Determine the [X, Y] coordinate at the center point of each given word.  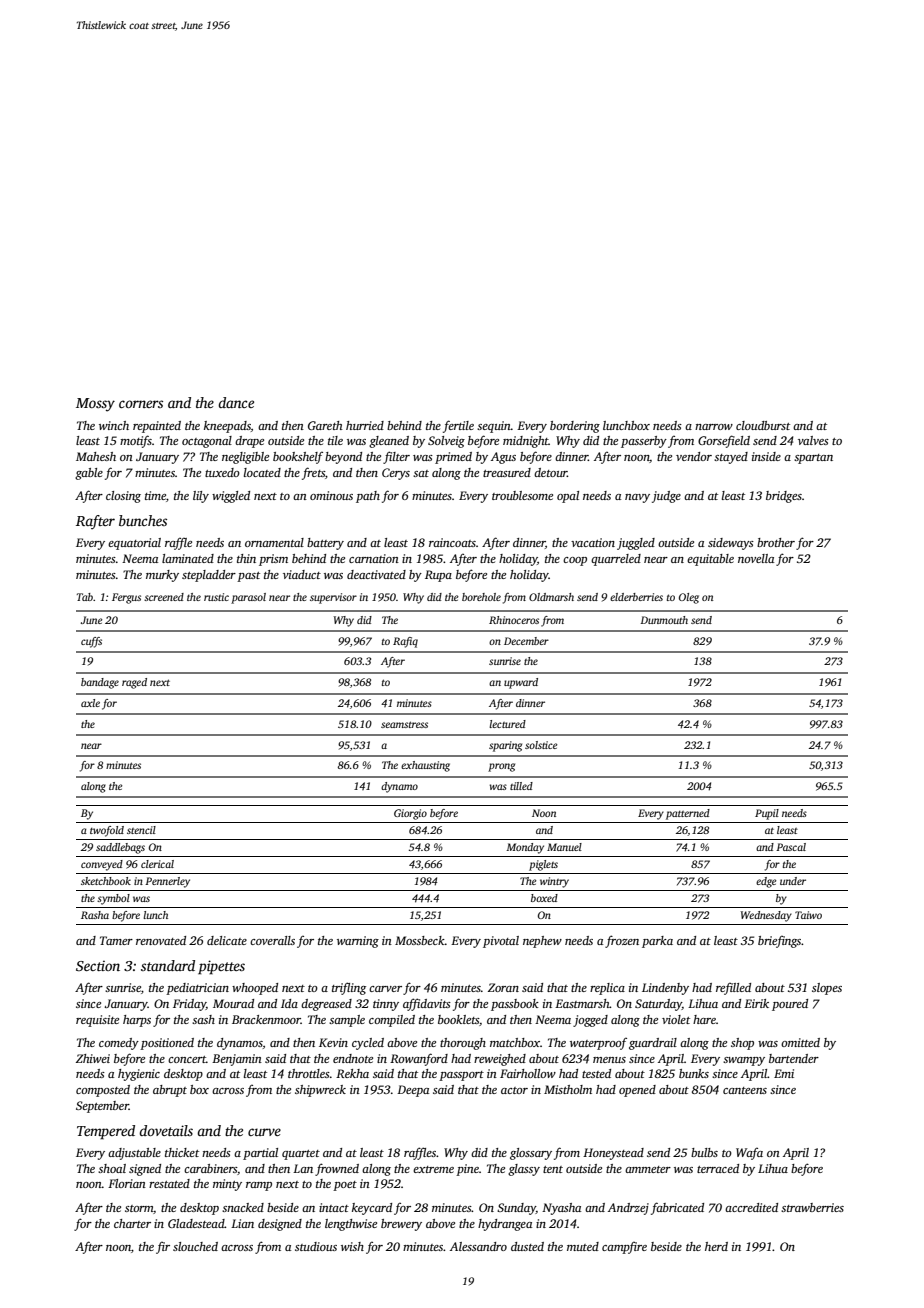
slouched [195, 1246]
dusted [527, 1246]
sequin [494, 427]
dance [236, 402]
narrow [714, 427]
